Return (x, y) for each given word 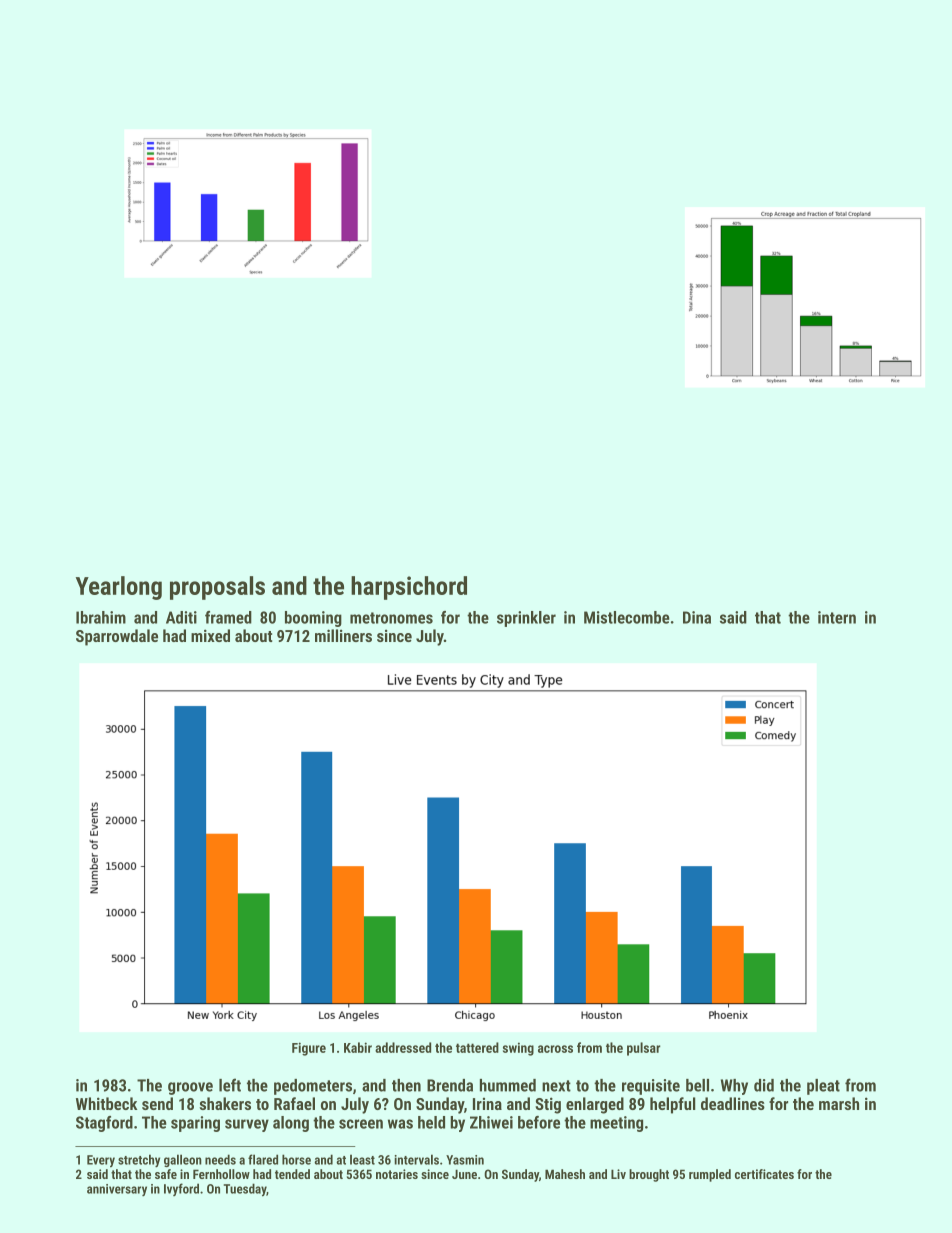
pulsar (644, 1049)
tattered (477, 1047)
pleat (823, 1087)
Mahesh (565, 1174)
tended (292, 1174)
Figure (309, 1049)
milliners (343, 635)
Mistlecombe (627, 617)
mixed (210, 635)
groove (190, 1088)
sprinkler (526, 619)
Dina (697, 617)
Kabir (358, 1047)
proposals (217, 588)
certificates (764, 1174)
